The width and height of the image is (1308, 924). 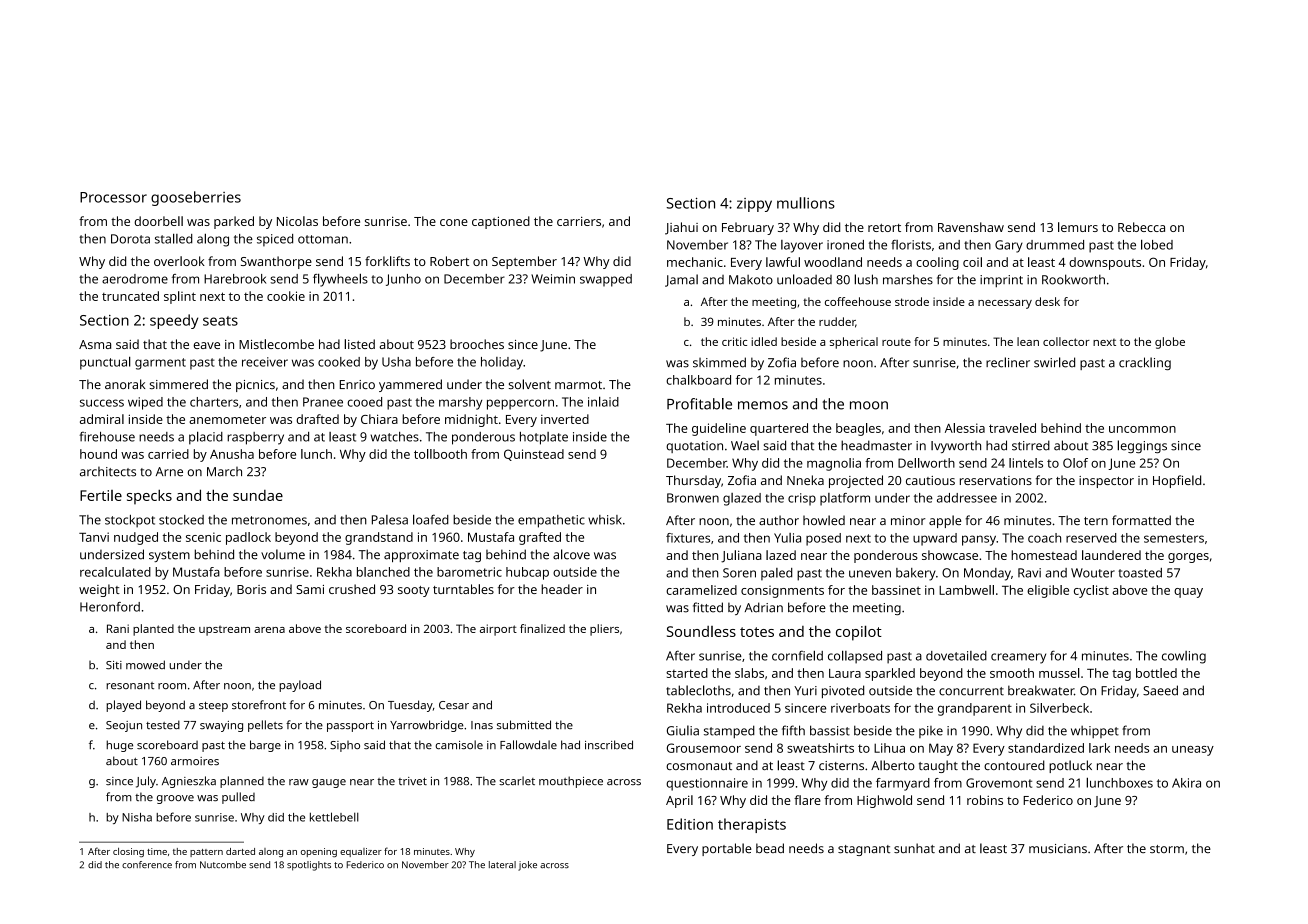 What do you see at coordinates (119, 746) in the image?
I see `huge` at bounding box center [119, 746].
